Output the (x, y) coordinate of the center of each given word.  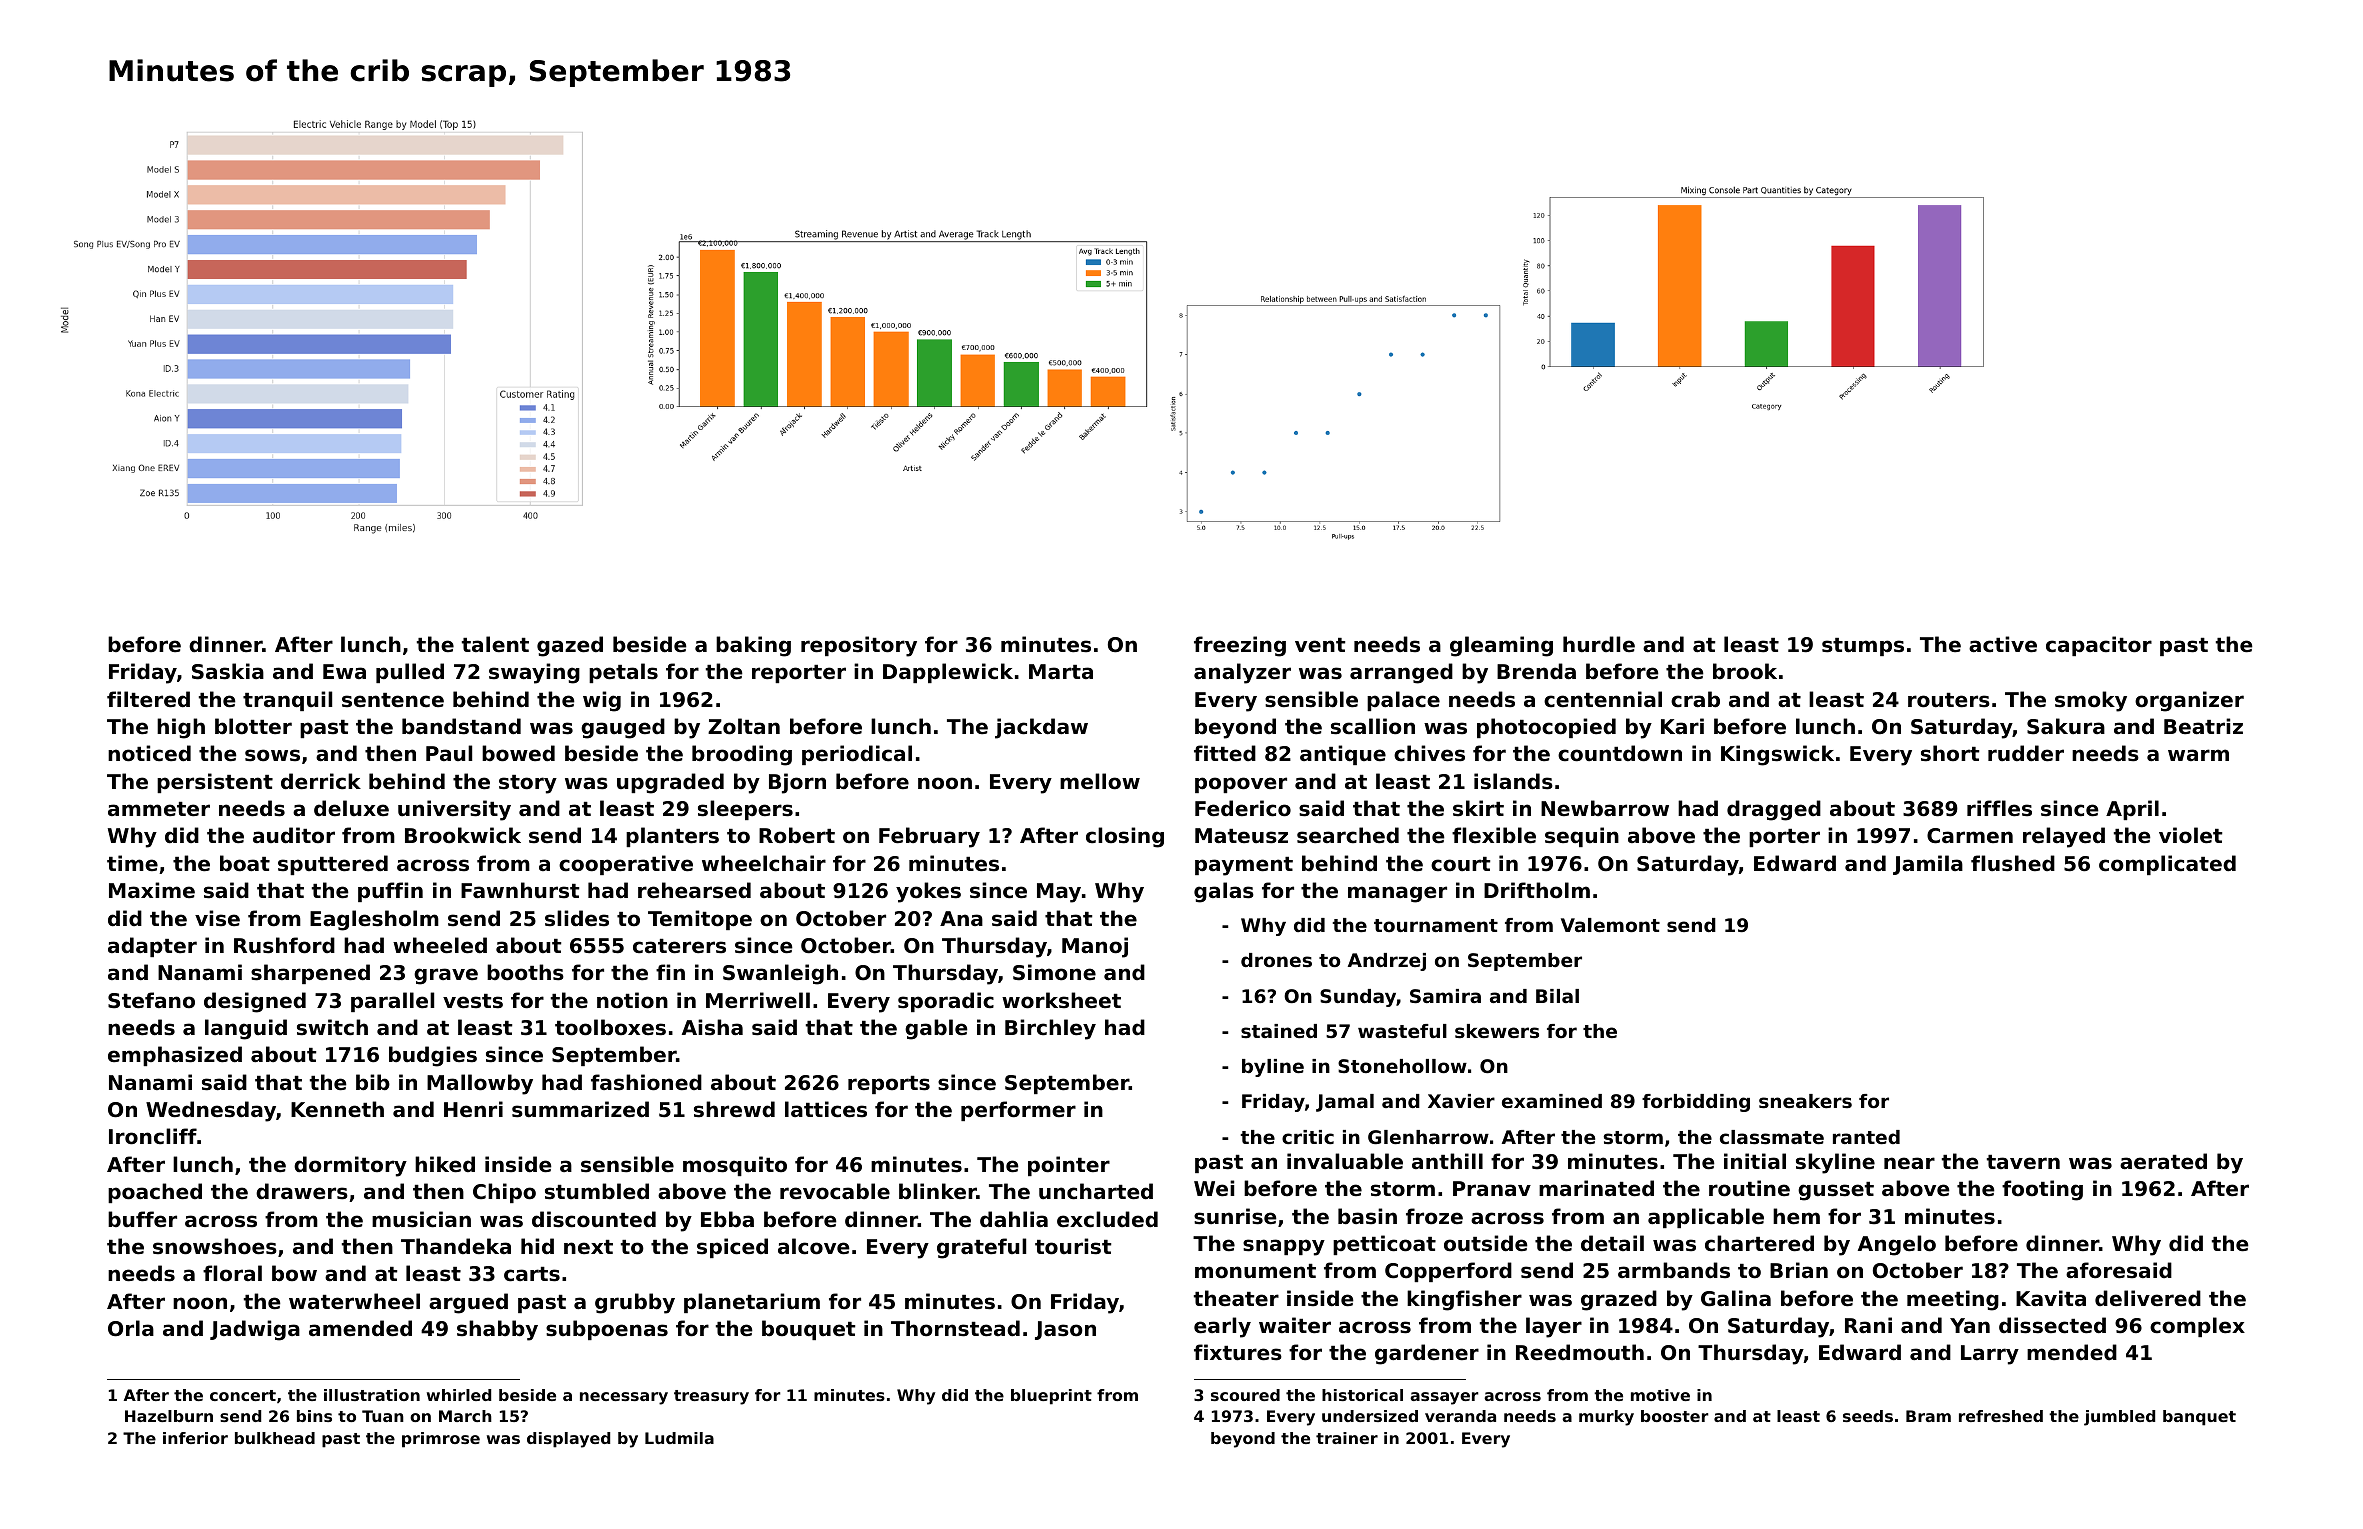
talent (495, 644)
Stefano (151, 1000)
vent (1320, 645)
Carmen (1970, 836)
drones (1276, 960)
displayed (568, 1440)
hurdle (1599, 644)
